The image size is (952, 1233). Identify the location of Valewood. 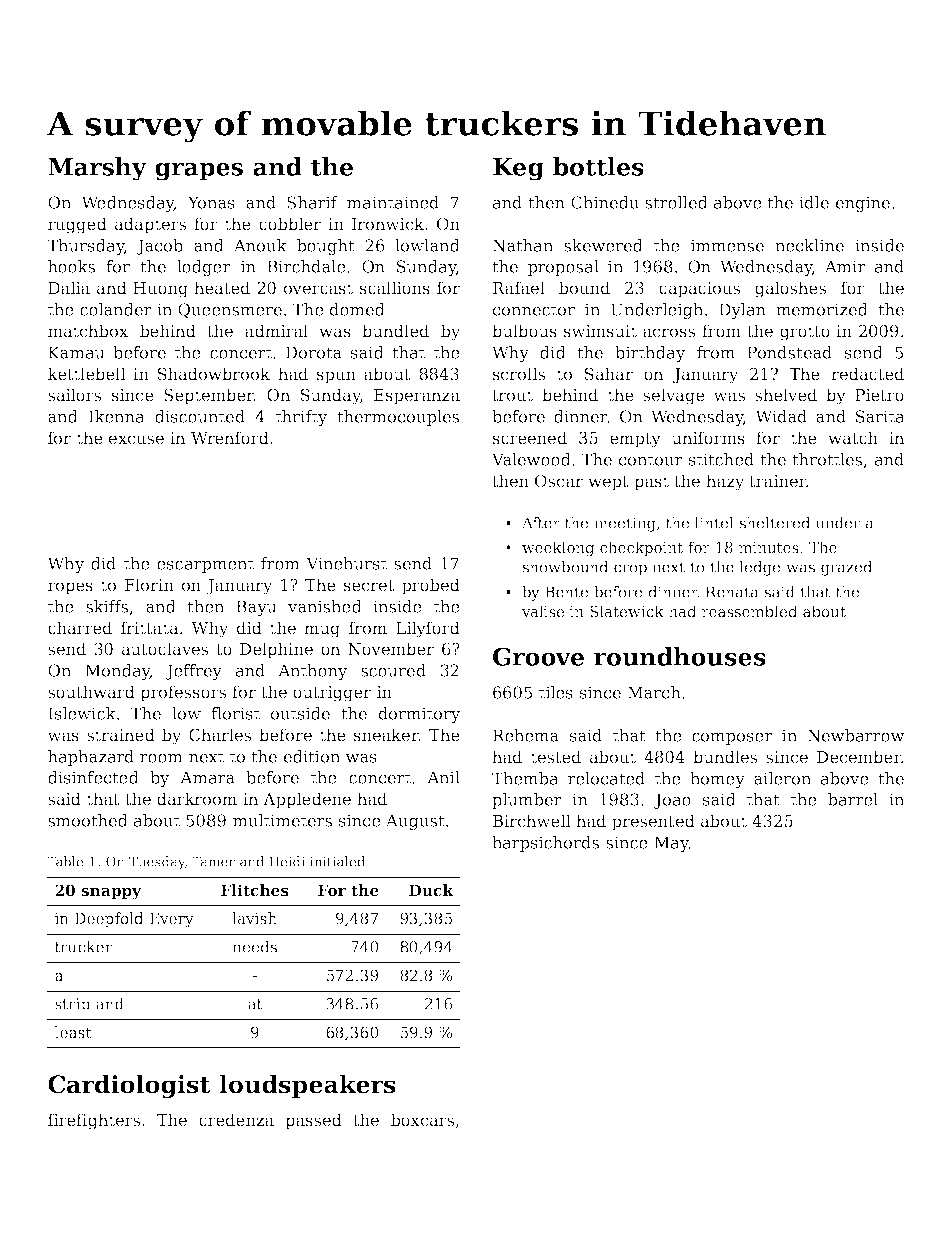
(531, 459).
